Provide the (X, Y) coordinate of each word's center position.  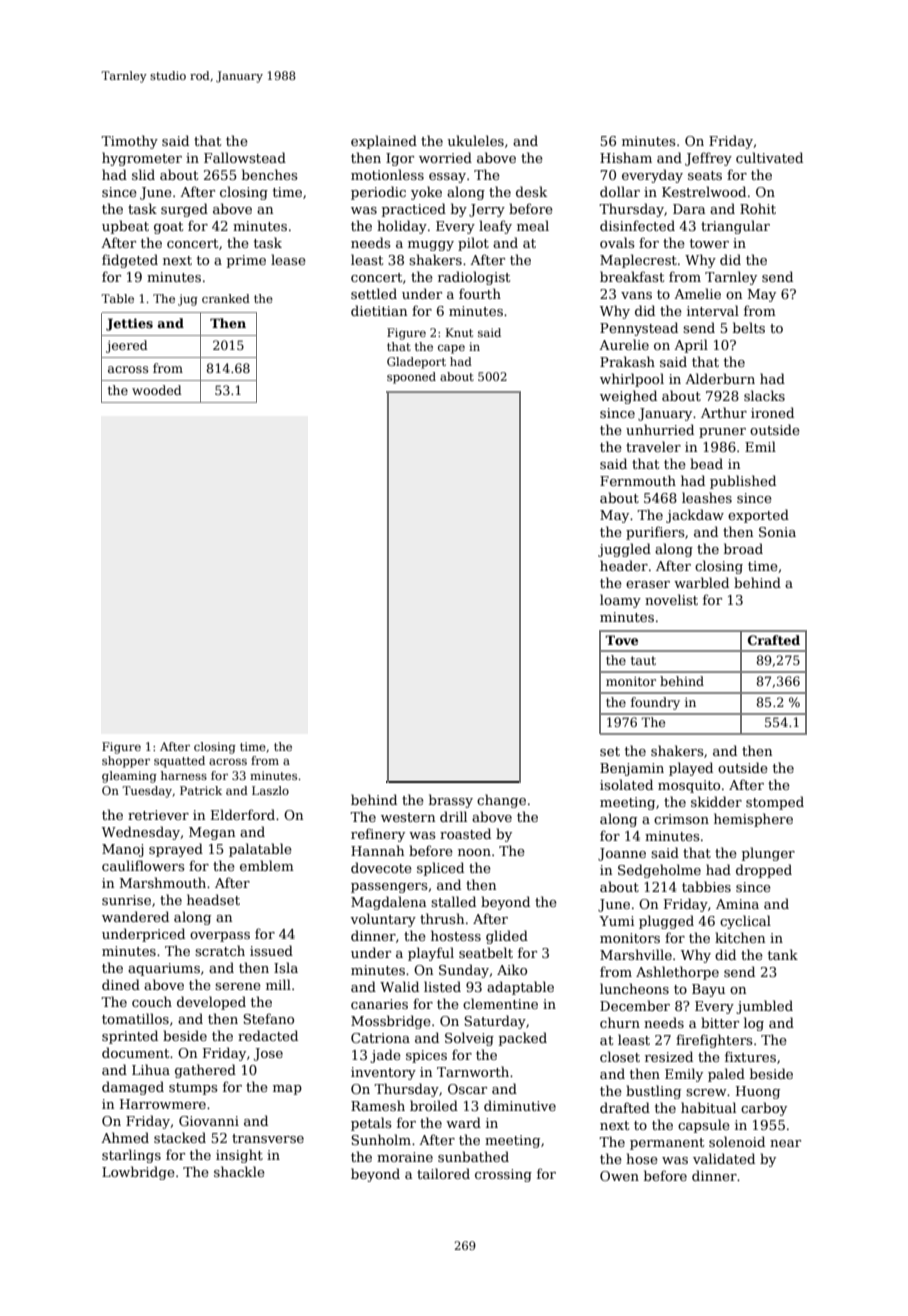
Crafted (774, 640)
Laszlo (270, 790)
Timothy (129, 142)
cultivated (769, 157)
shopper (126, 762)
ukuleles (476, 140)
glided (507, 937)
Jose (268, 1054)
